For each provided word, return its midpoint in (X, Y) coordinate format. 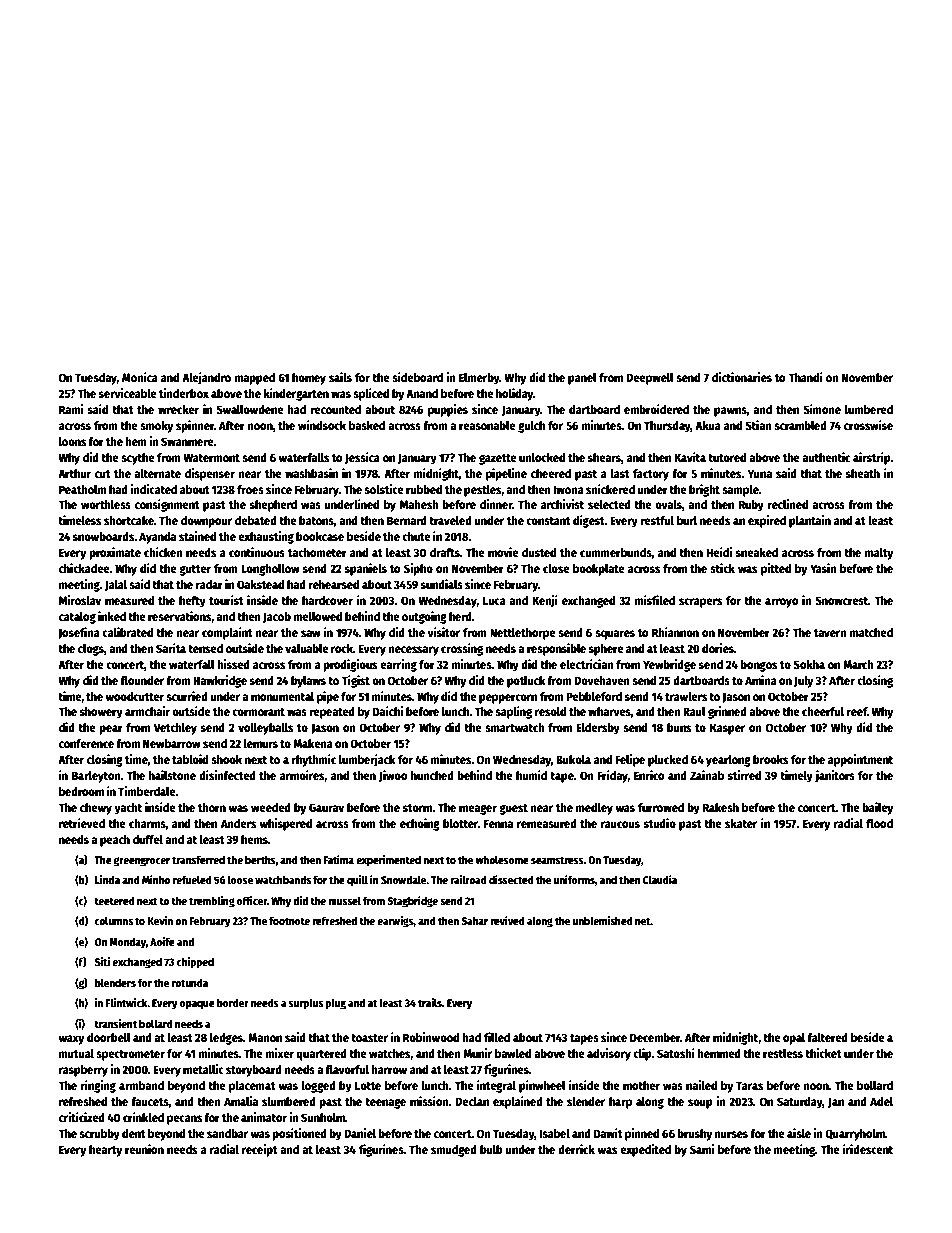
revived (507, 920)
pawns (730, 412)
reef (856, 711)
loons (72, 441)
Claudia (660, 879)
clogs (91, 650)
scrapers (700, 603)
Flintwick (126, 1002)
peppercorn (508, 699)
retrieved (82, 823)
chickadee (84, 568)
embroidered (656, 409)
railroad (468, 879)
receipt (260, 1150)
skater (741, 823)
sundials (442, 584)
